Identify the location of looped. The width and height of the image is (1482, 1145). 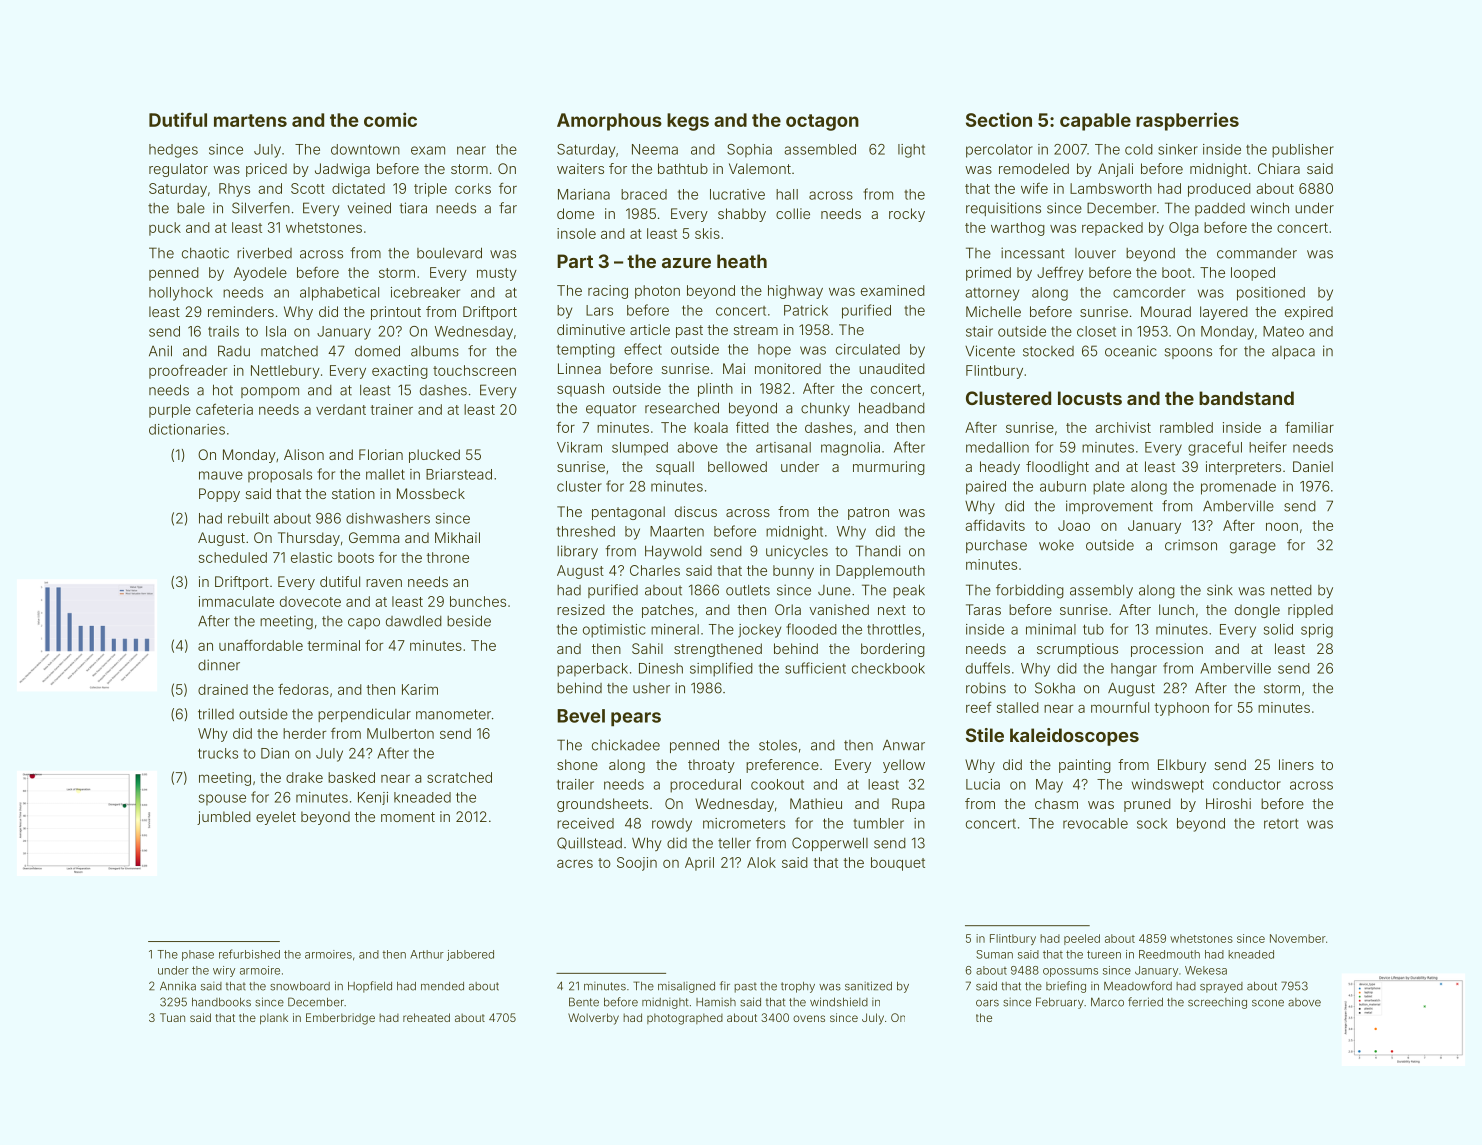
(1253, 274).
